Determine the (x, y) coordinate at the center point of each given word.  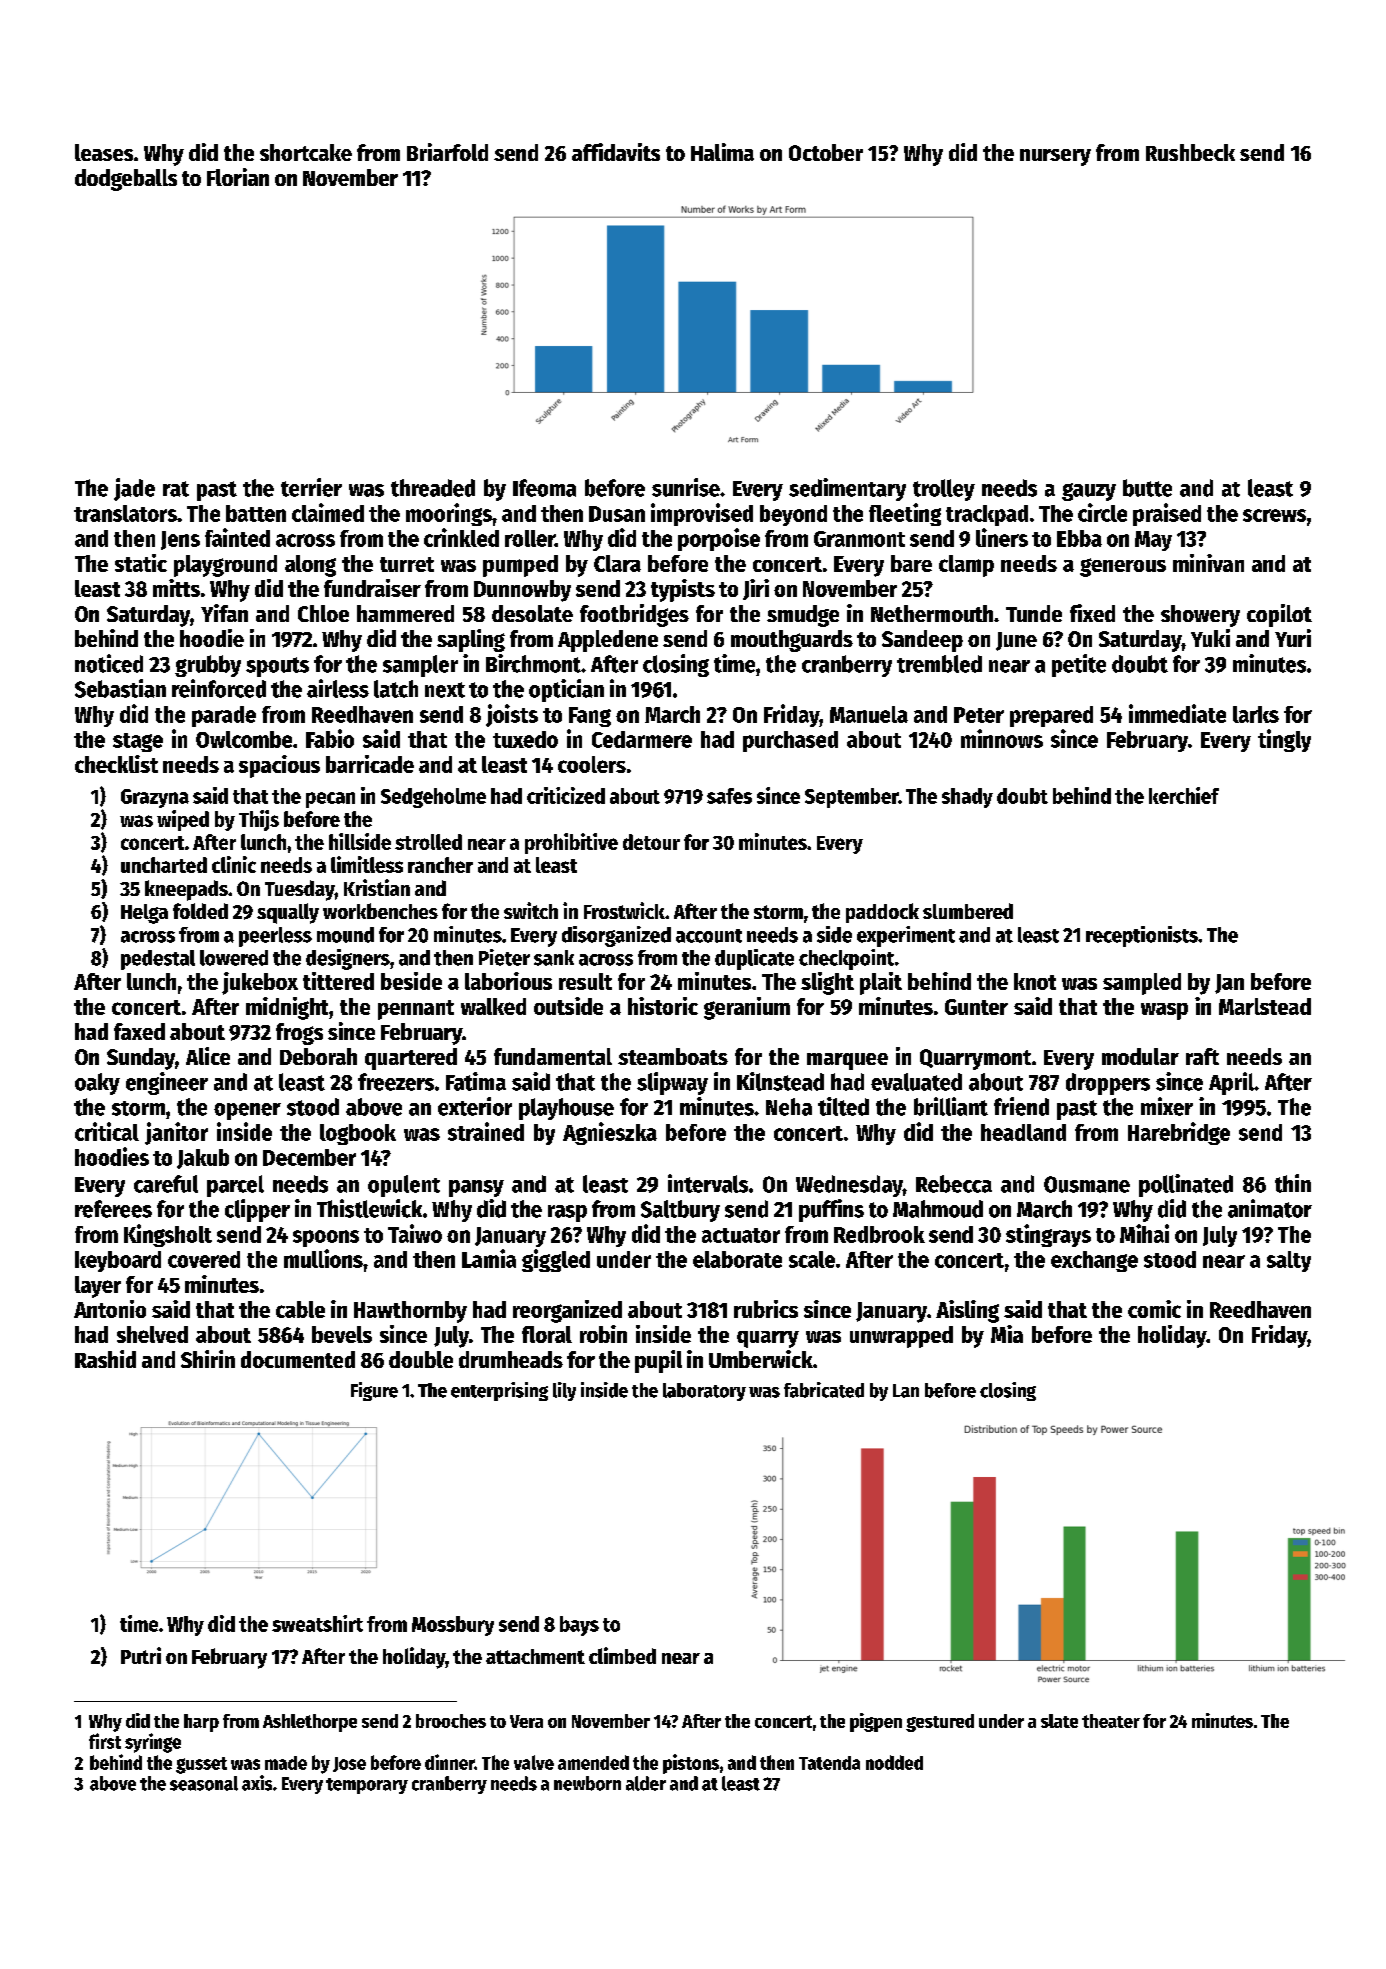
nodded (894, 1762)
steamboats (673, 1056)
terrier (311, 487)
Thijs (259, 820)
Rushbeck (1190, 152)
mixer (1167, 1106)
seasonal (204, 1783)
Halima (722, 152)
